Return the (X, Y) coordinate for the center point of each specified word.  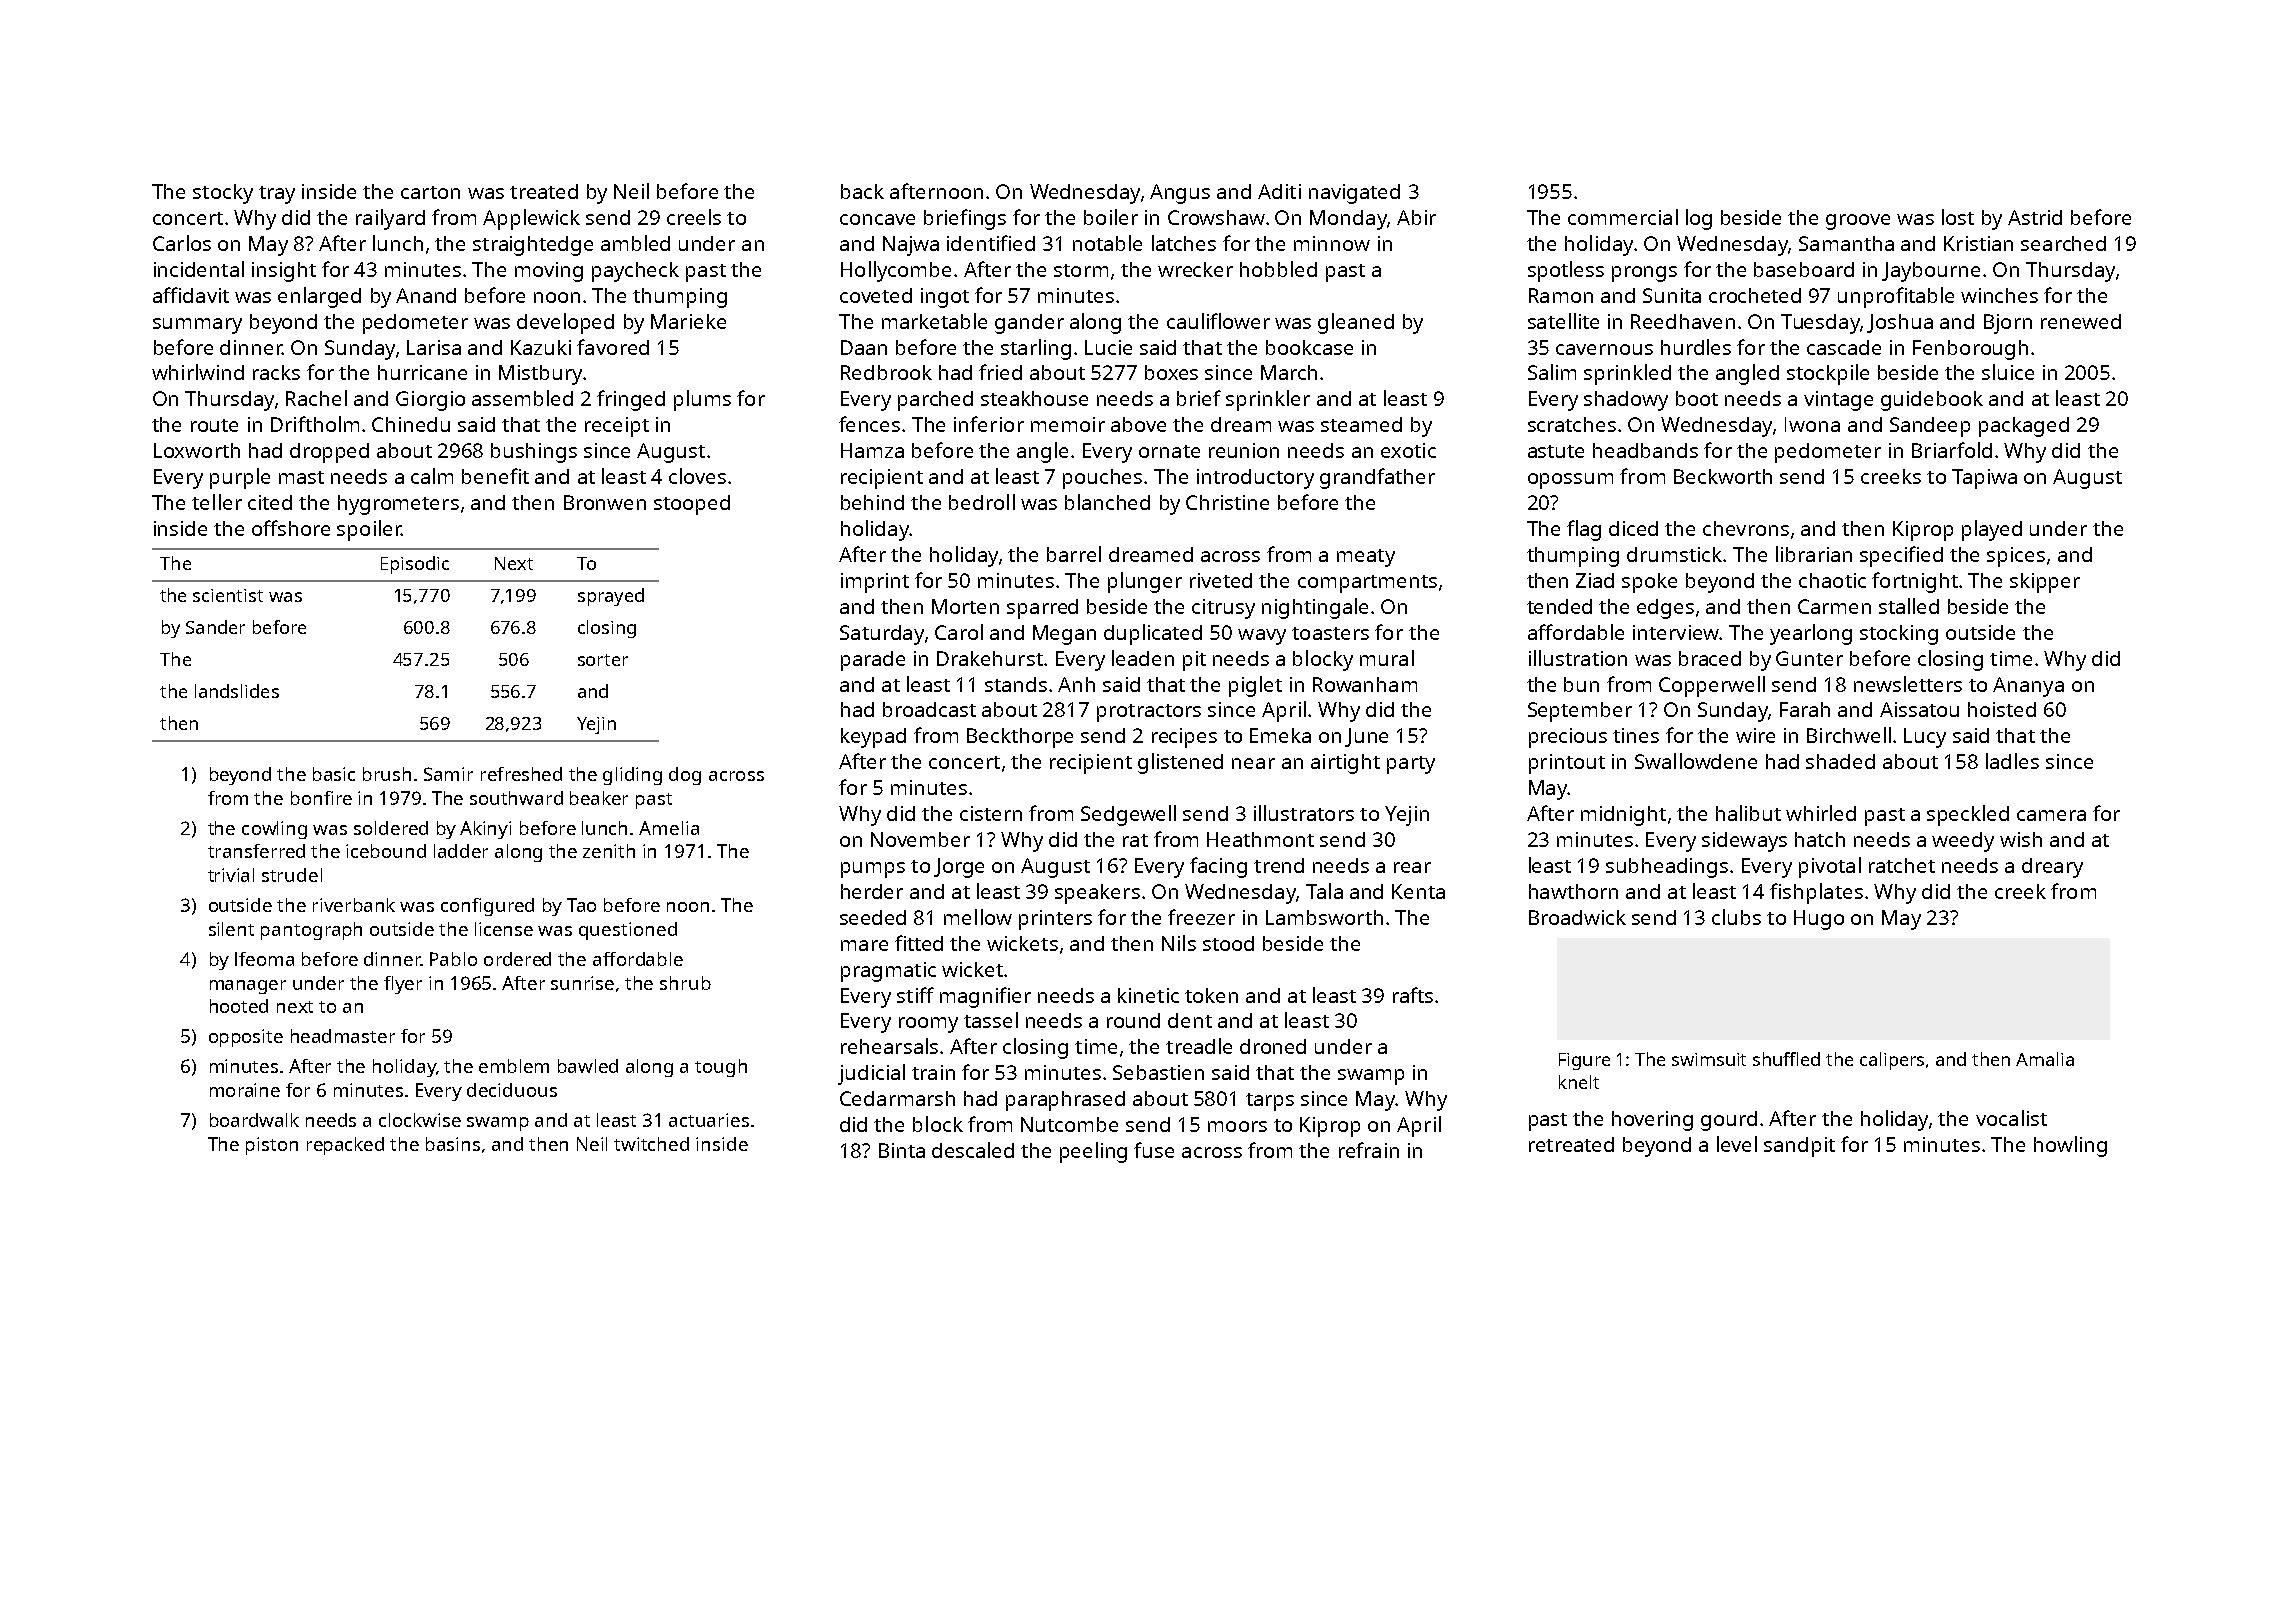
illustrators (1304, 813)
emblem (514, 1066)
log (1699, 219)
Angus (1180, 194)
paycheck (635, 272)
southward (516, 798)
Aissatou (1919, 709)
